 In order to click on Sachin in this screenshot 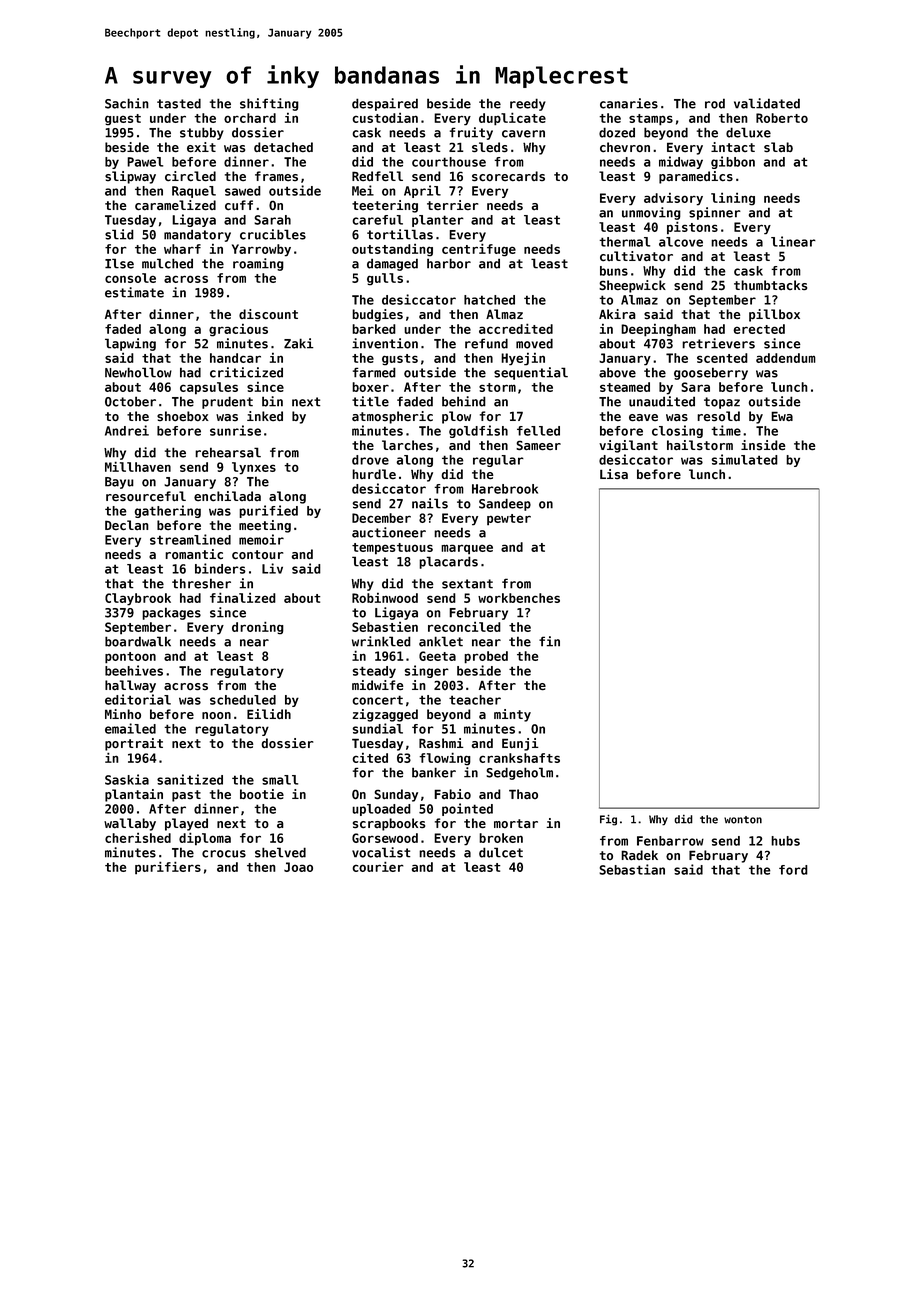, I will do `click(127, 103)`.
